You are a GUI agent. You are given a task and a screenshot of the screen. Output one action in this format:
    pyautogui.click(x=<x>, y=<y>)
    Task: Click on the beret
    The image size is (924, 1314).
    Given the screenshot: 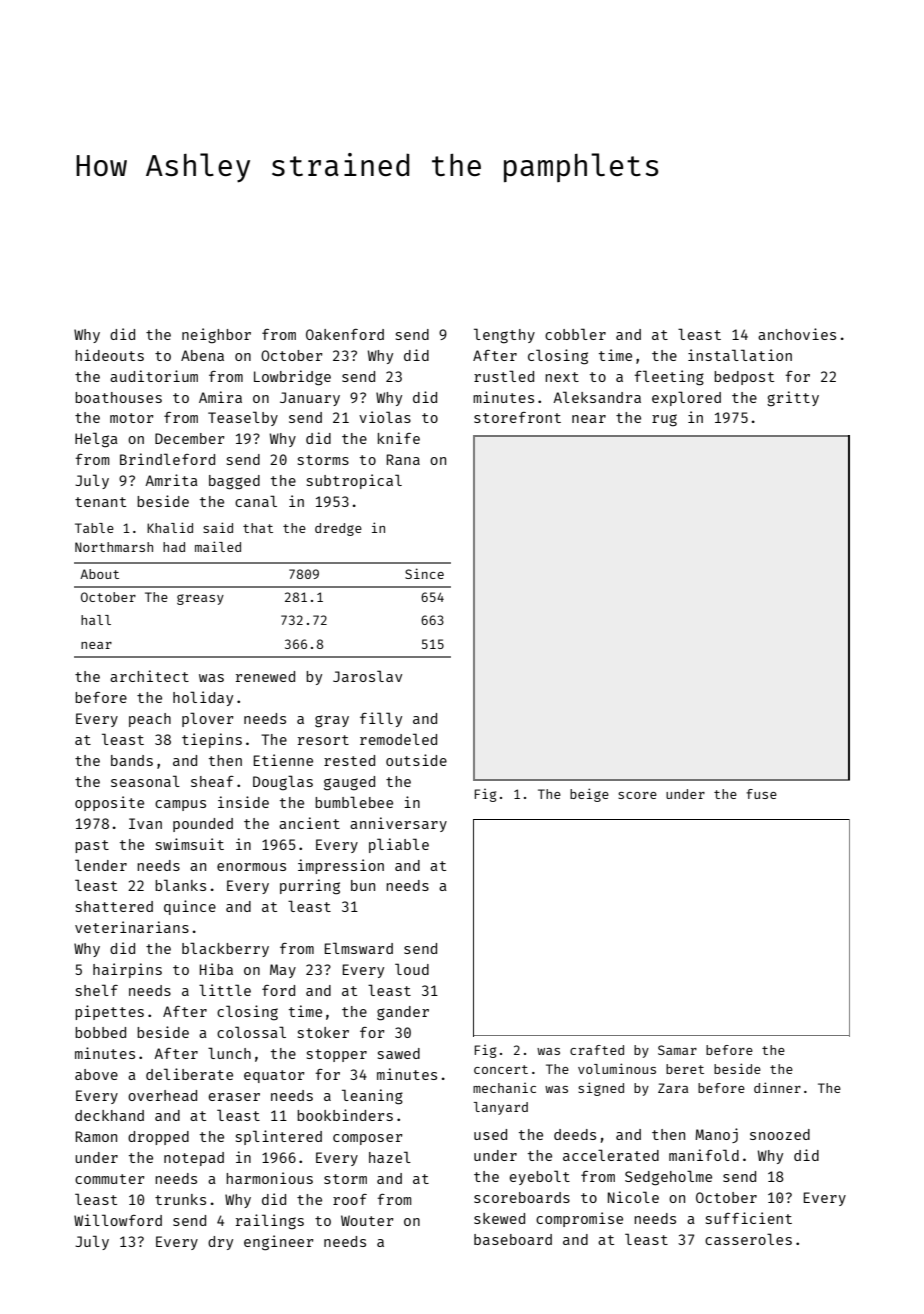 What is the action you would take?
    pyautogui.click(x=685, y=1069)
